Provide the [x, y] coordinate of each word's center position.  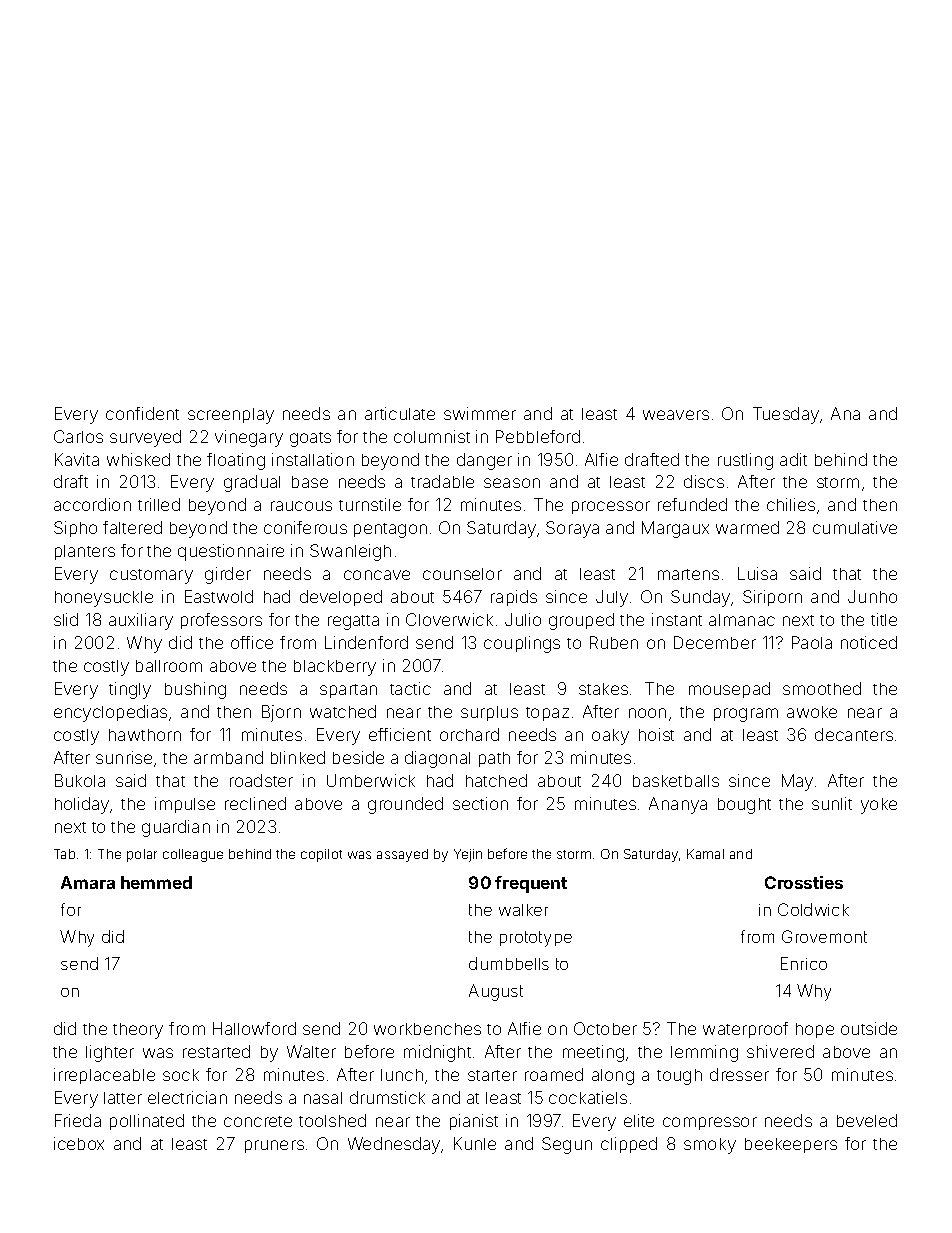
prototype [536, 939]
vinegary [249, 438]
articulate [400, 413]
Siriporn [772, 598]
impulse [185, 805]
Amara [88, 882]
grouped [581, 621]
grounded [405, 805]
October [605, 1028]
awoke [812, 712]
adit [793, 459]
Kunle [475, 1143]
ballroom [169, 666]
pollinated [147, 1122]
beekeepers [791, 1145]
